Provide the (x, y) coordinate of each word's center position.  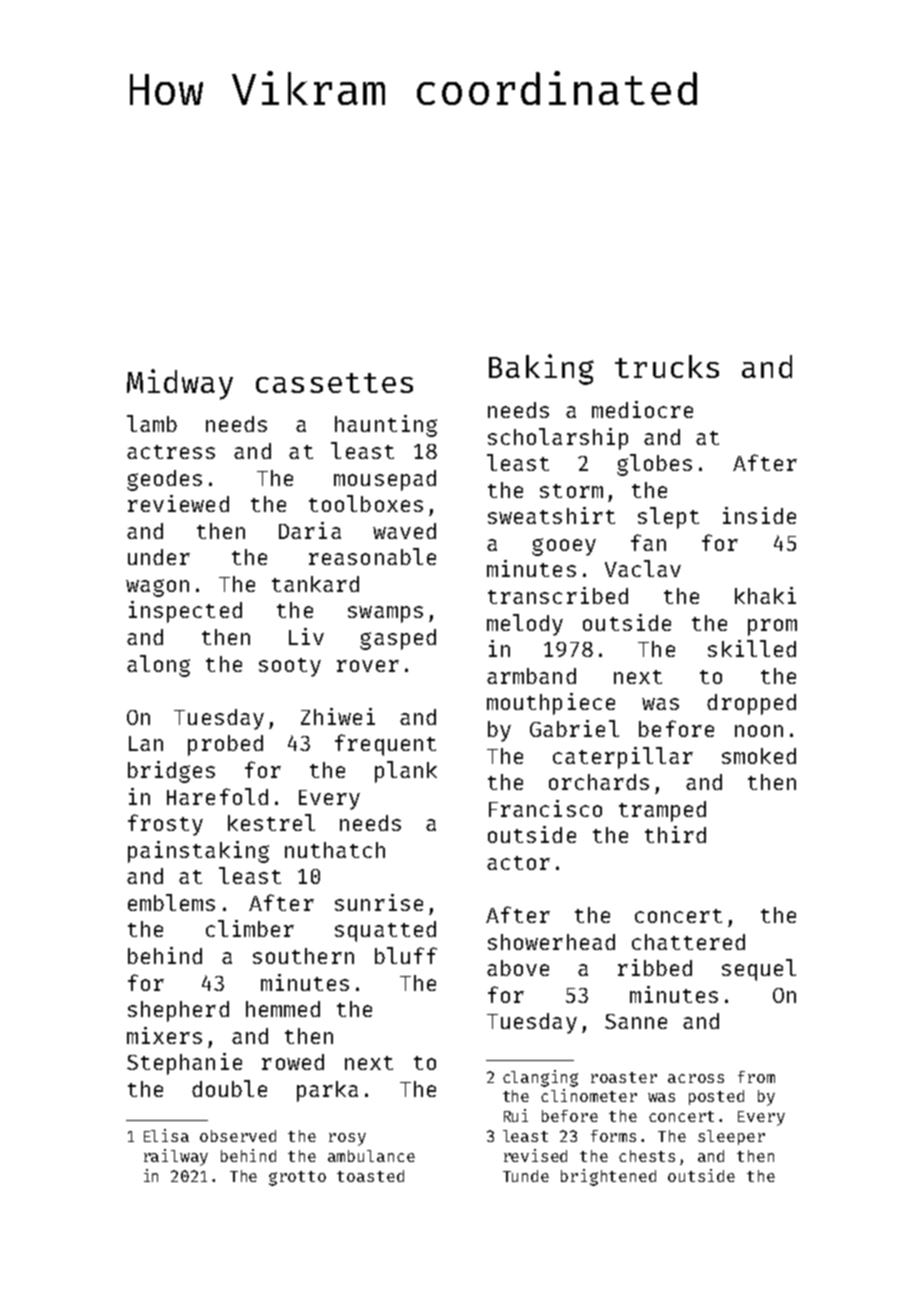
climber (250, 928)
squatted (385, 931)
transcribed (558, 595)
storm (571, 491)
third (675, 834)
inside (759, 515)
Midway (180, 384)
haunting (386, 426)
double (229, 1088)
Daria (310, 530)
